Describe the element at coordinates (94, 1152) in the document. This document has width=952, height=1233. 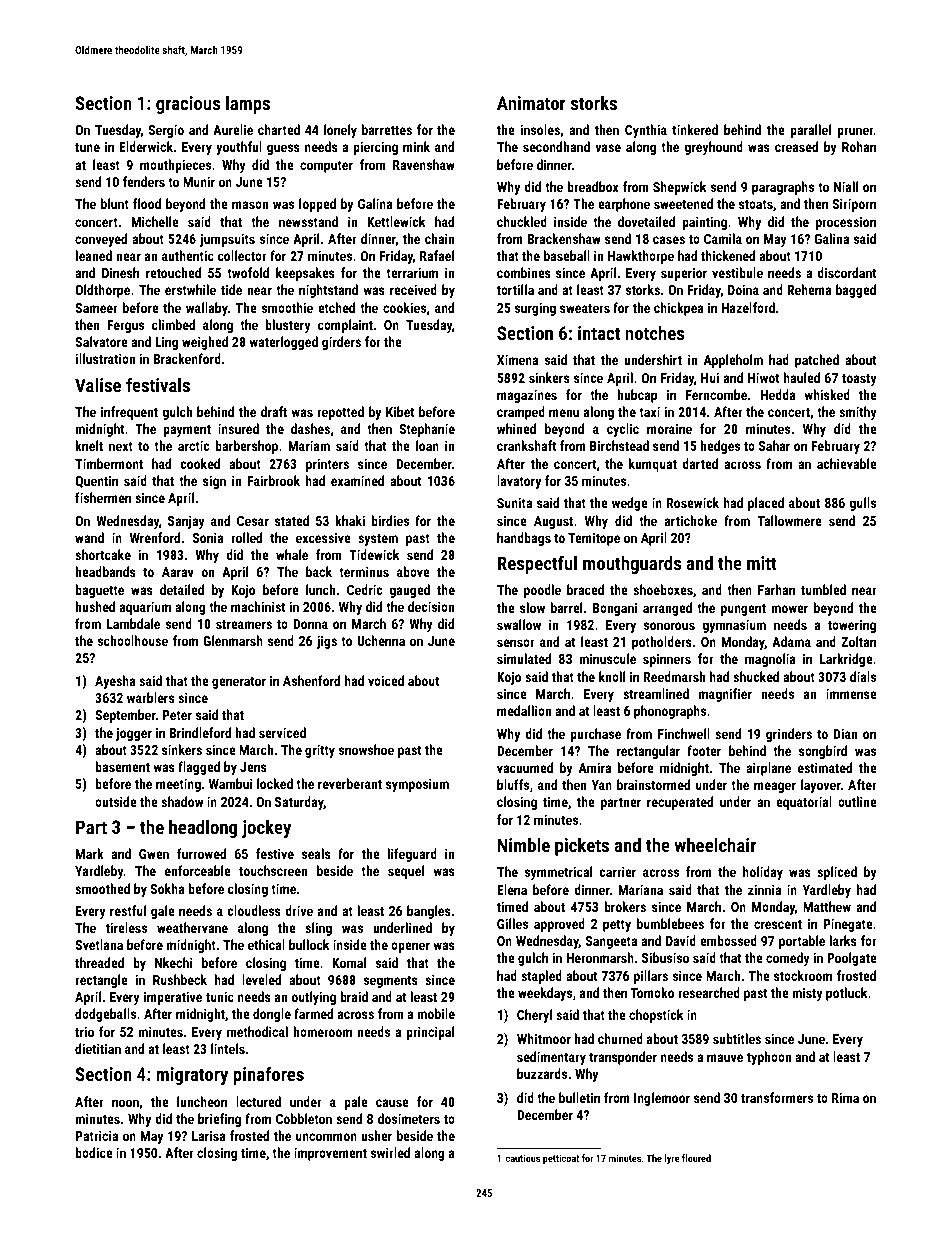
I see `bodice` at that location.
